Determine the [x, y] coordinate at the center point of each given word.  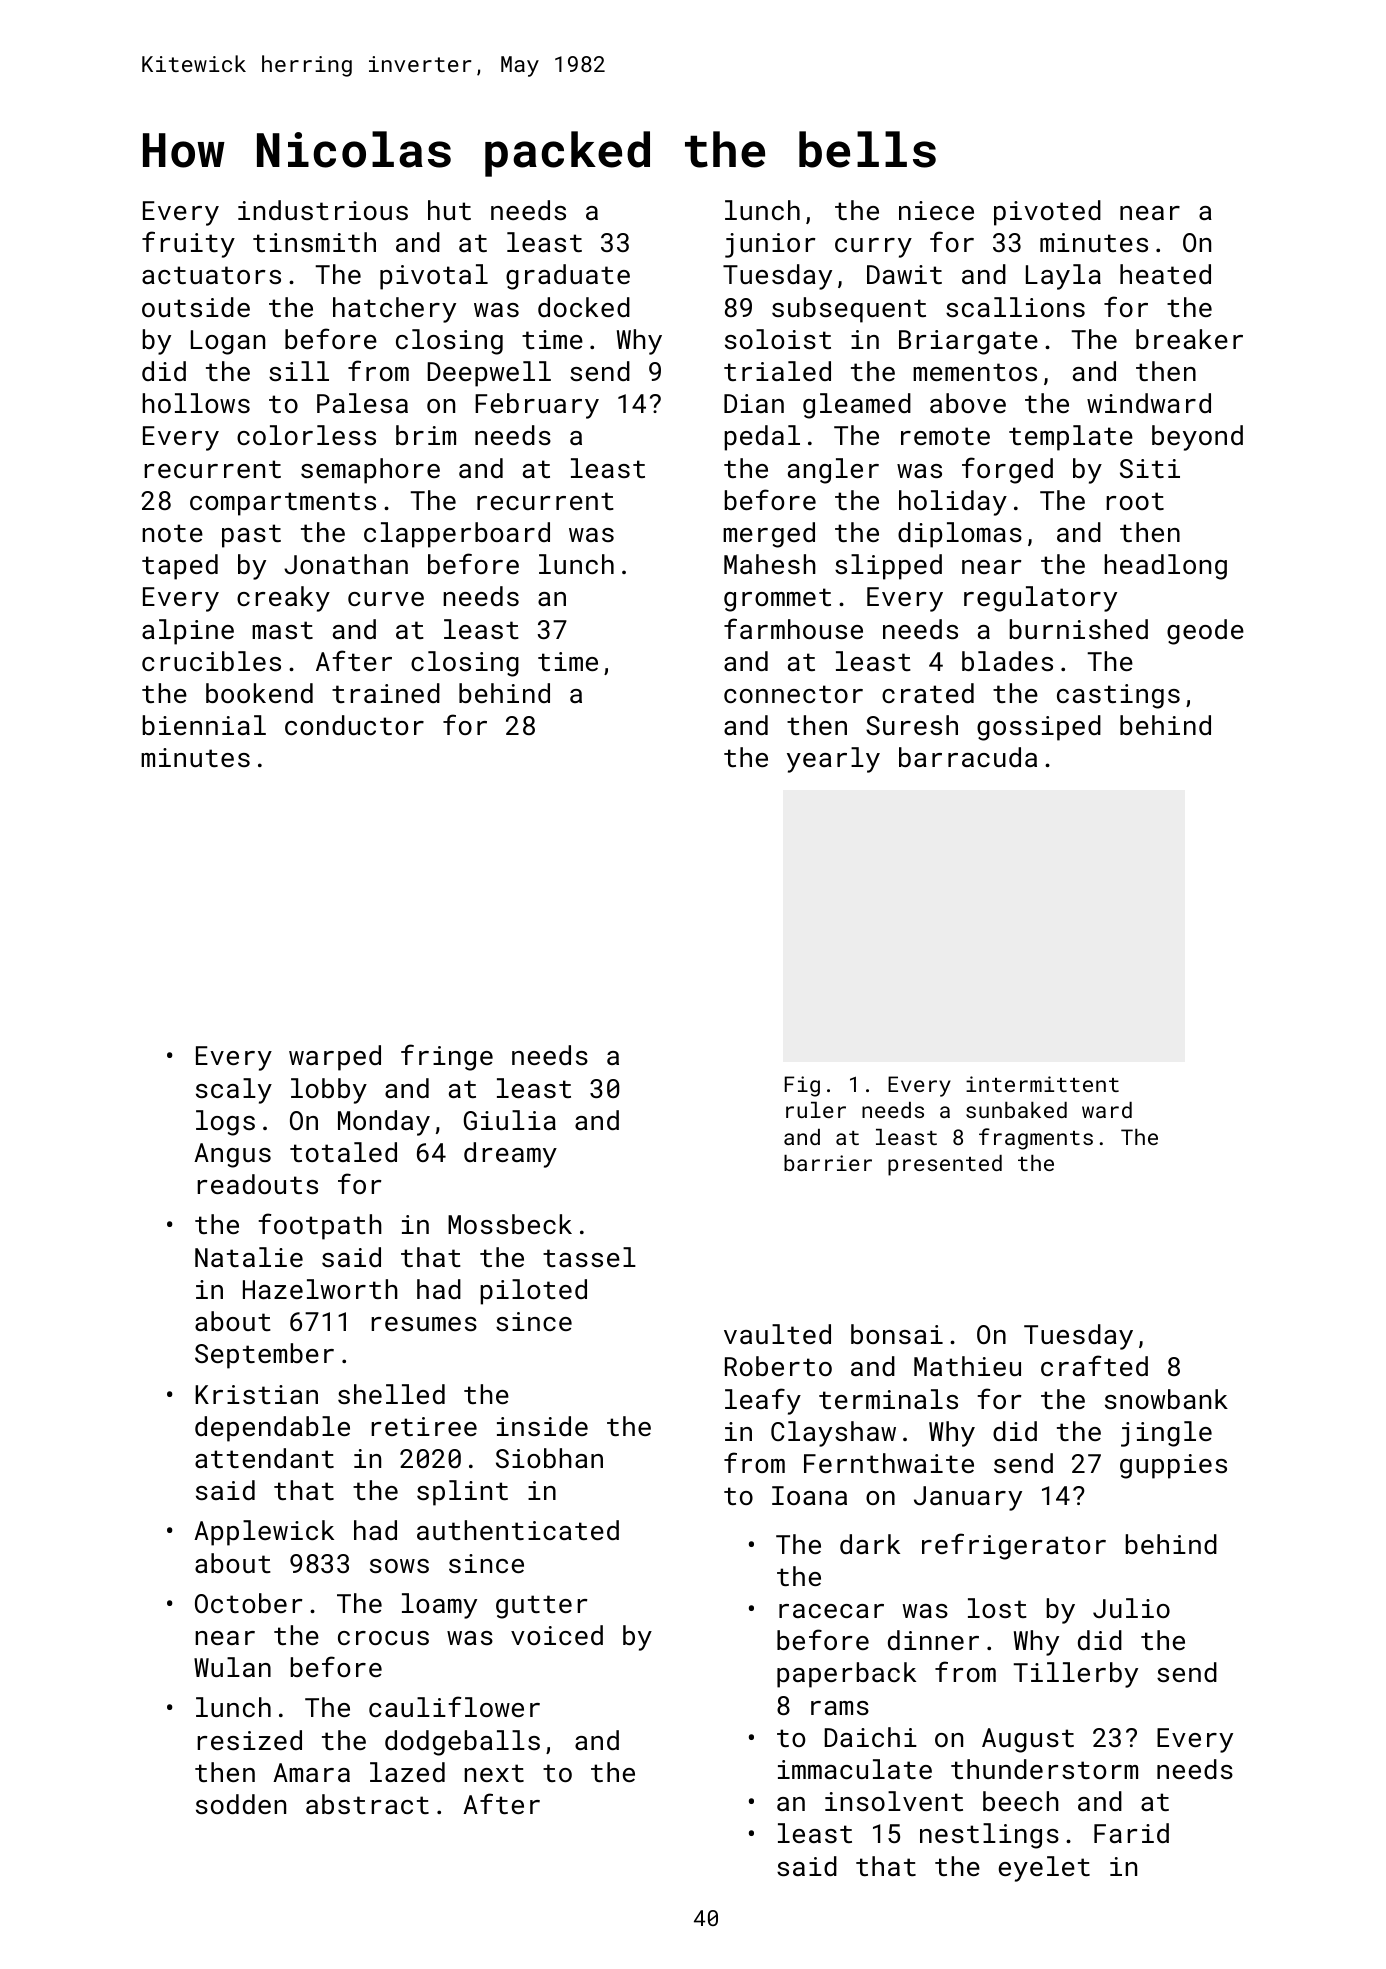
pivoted [1047, 213]
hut [449, 210]
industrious [323, 210]
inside [542, 1426]
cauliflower [454, 1706]
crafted [1094, 1365]
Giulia [510, 1120]
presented [945, 1165]
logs [225, 1123]
